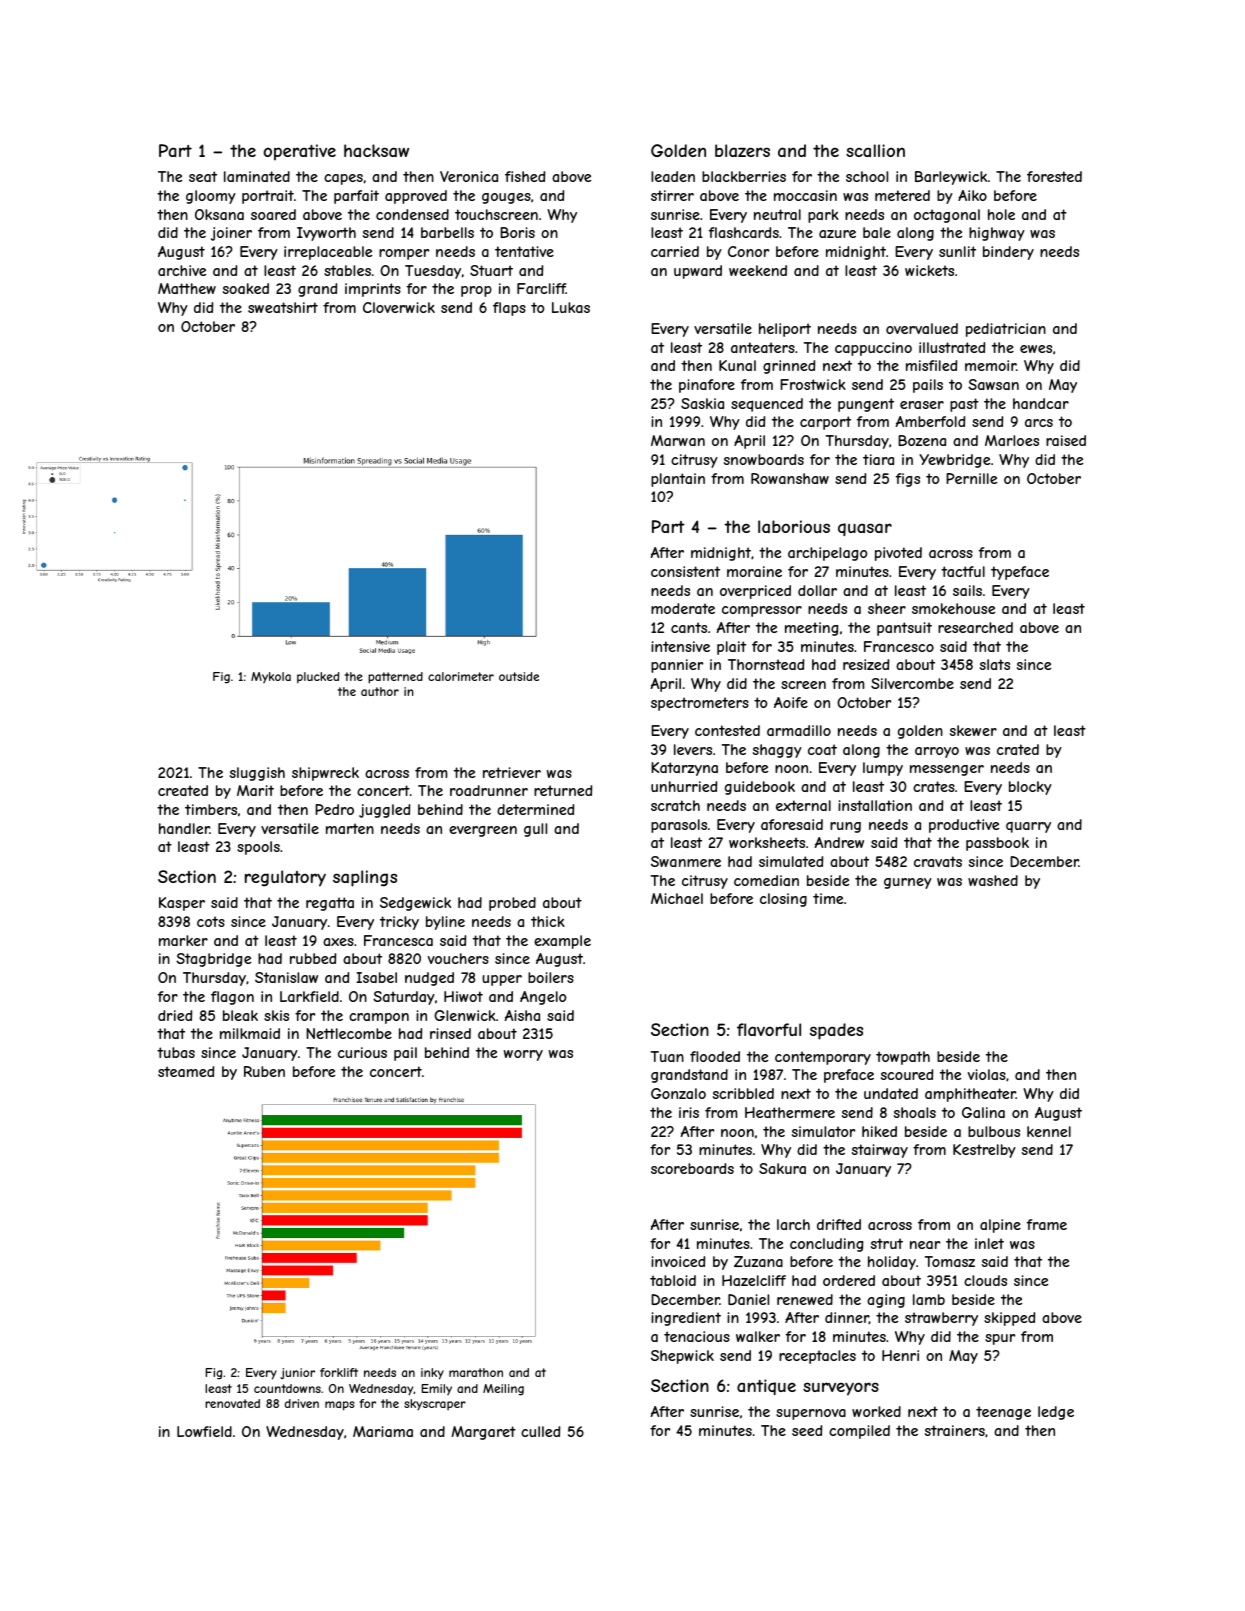 The height and width of the document is (1611, 1245). Describe the element at coordinates (362, 1052) in the document. I see `curious` at that location.
